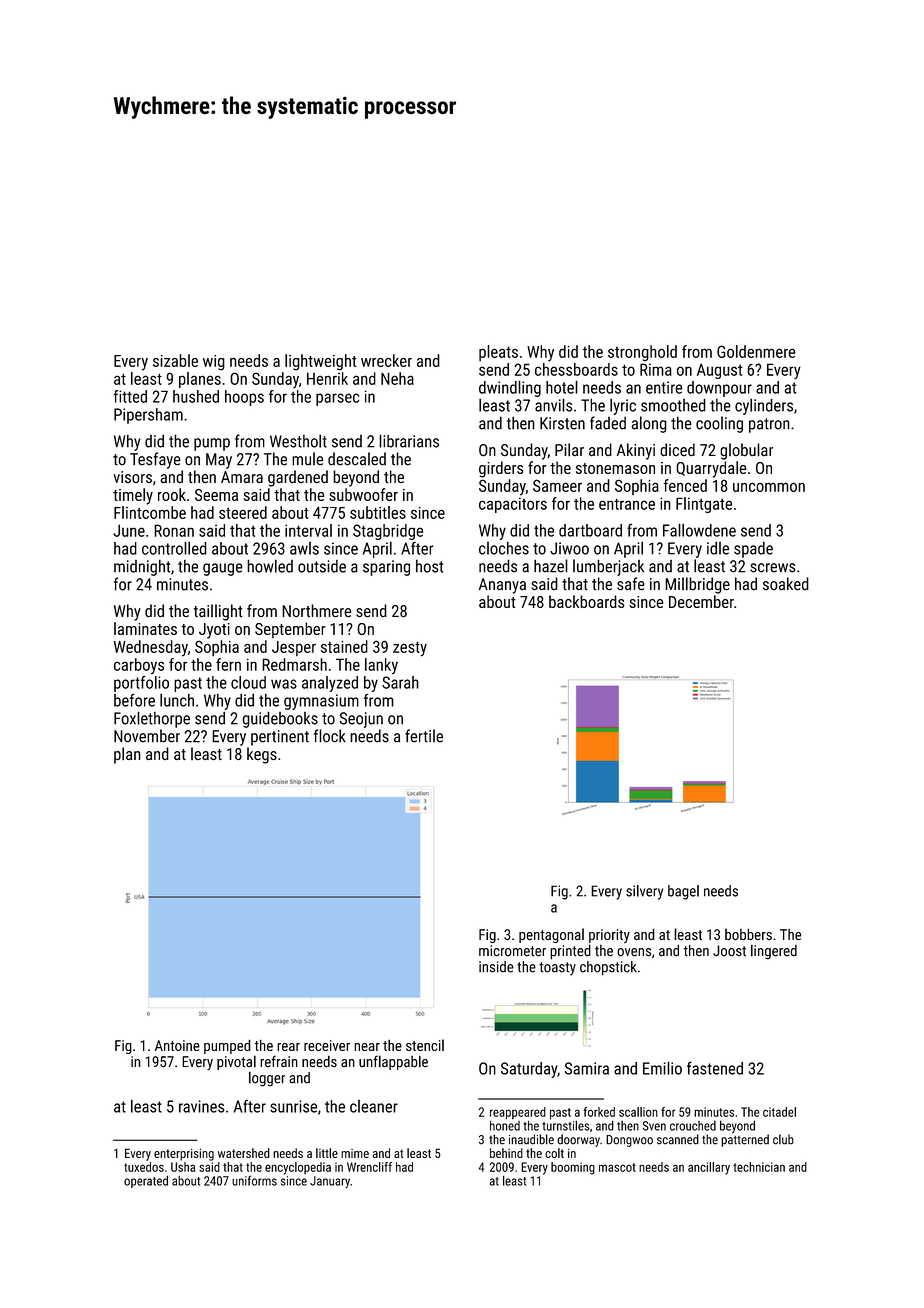 The height and width of the page is (1308, 924). I want to click on Amara, so click(242, 477).
